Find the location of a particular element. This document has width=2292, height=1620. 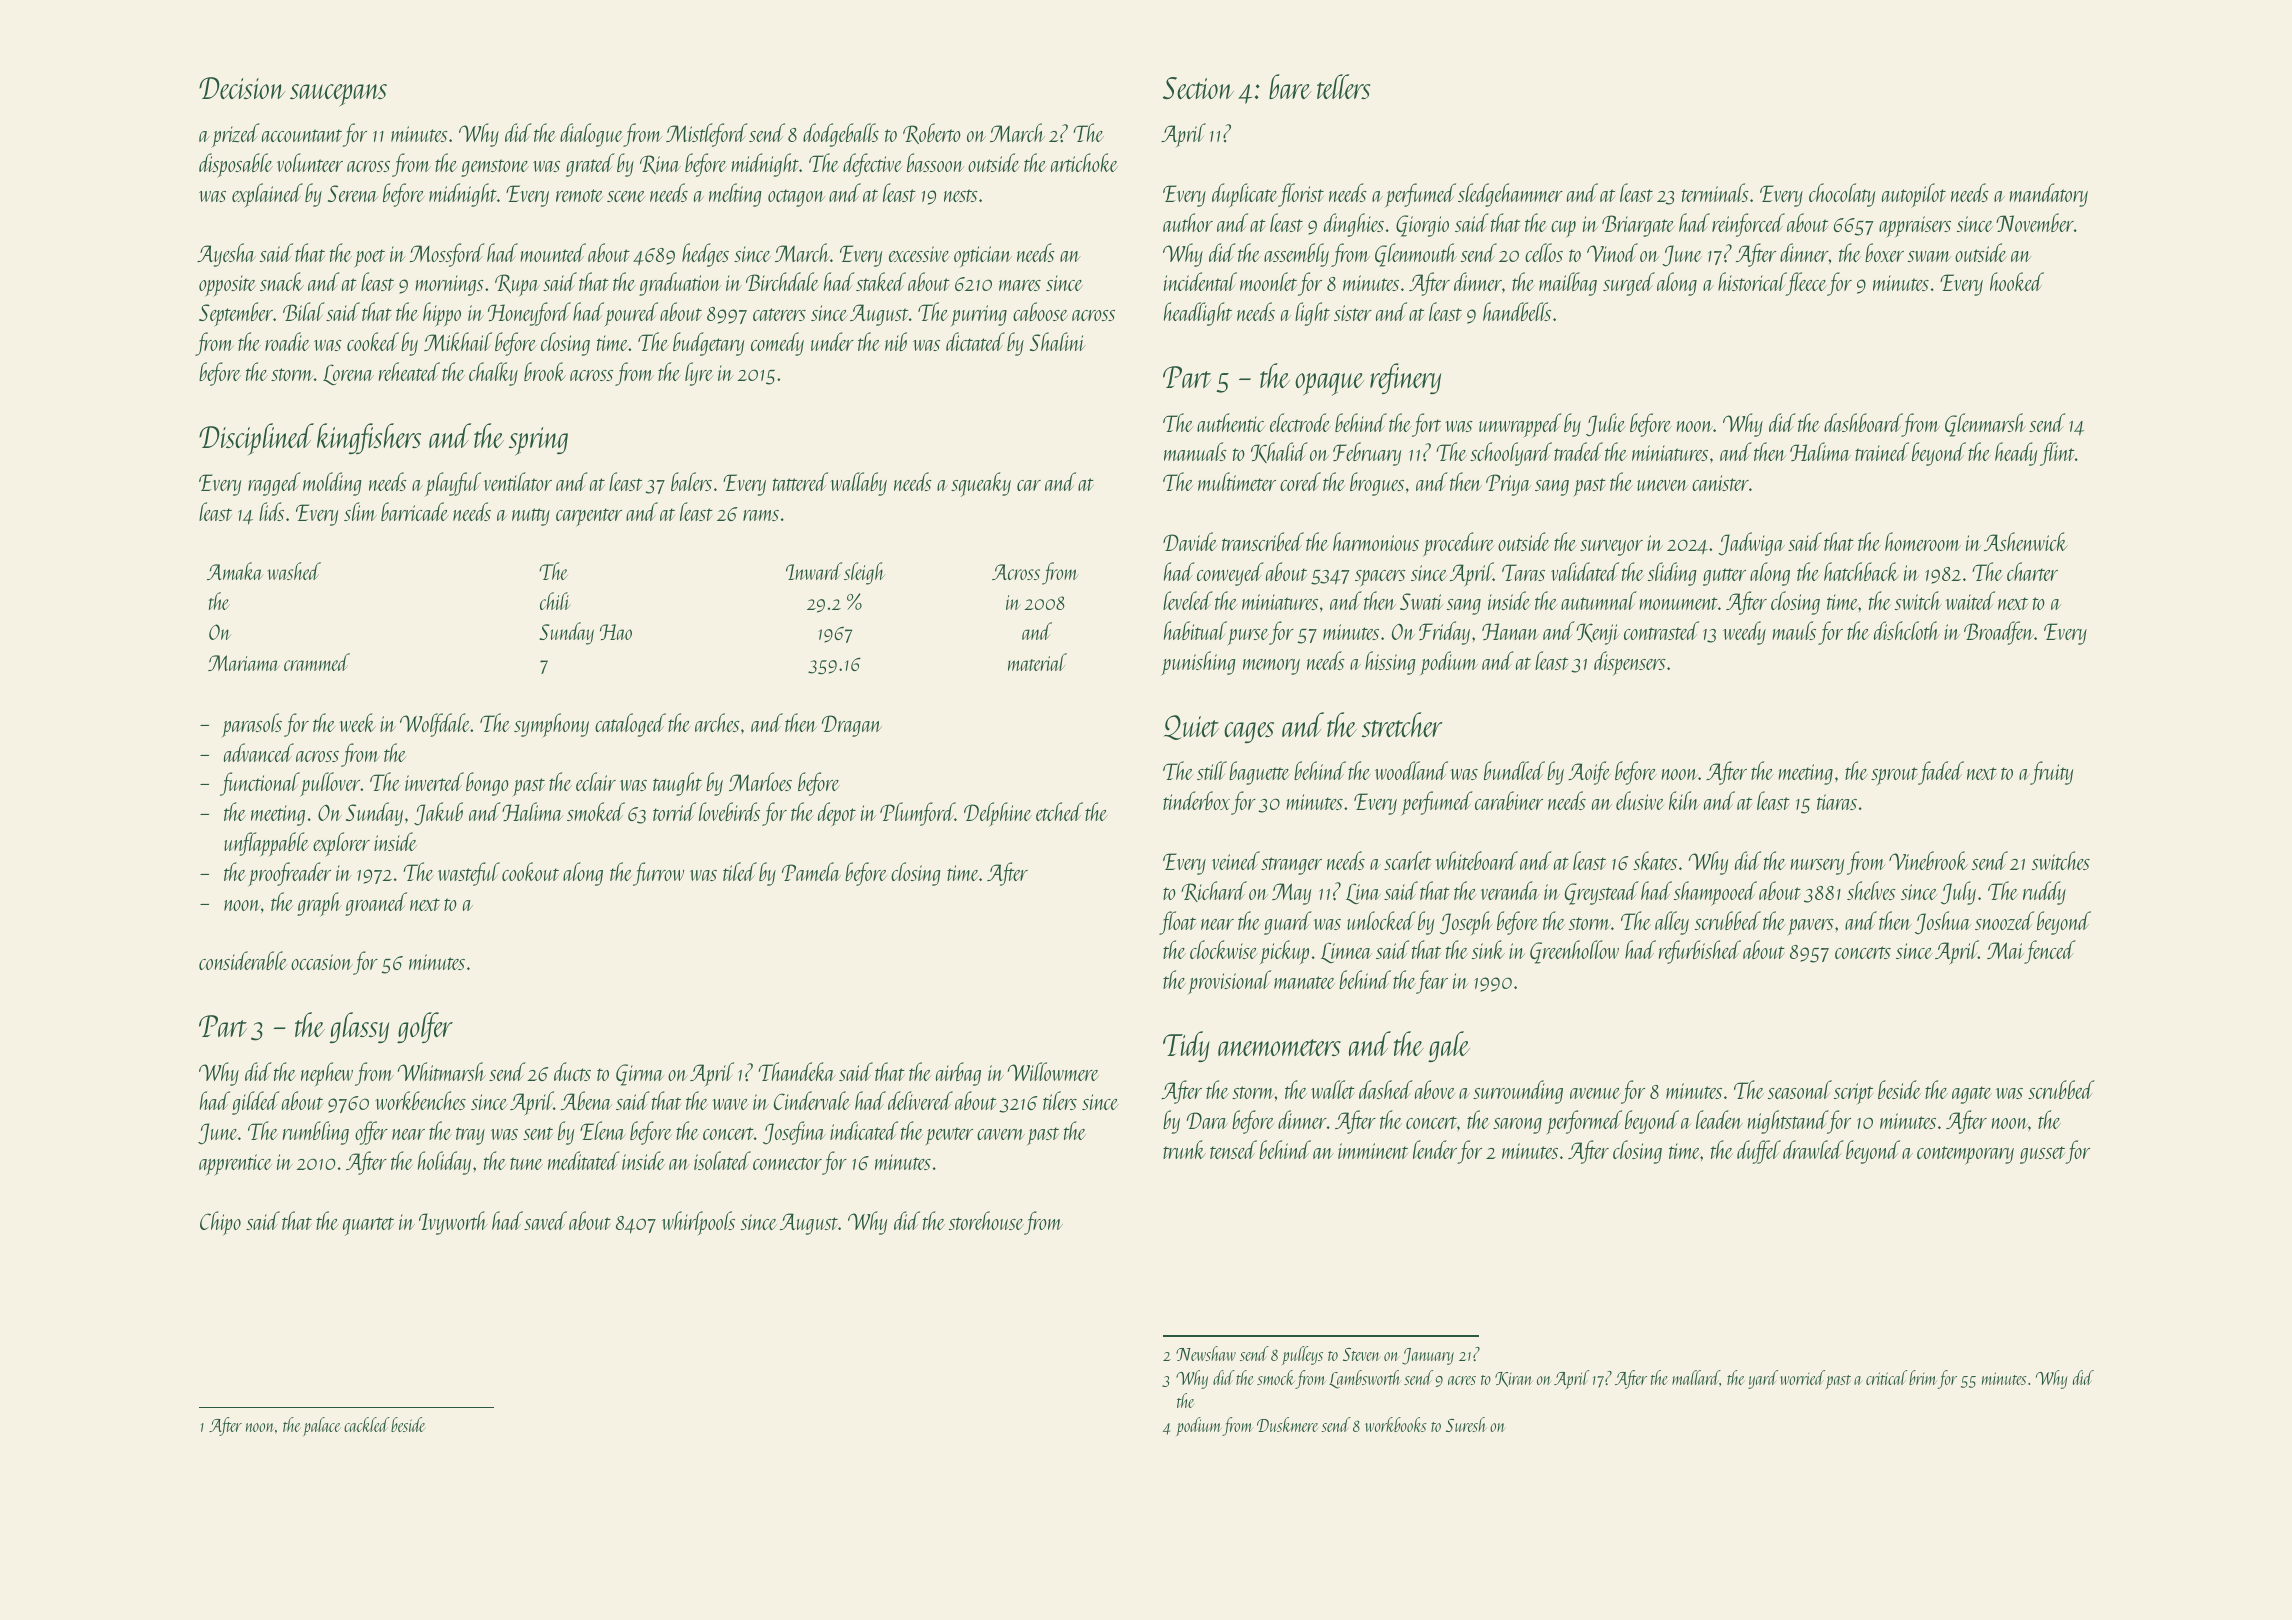

author is located at coordinates (1188, 222).
